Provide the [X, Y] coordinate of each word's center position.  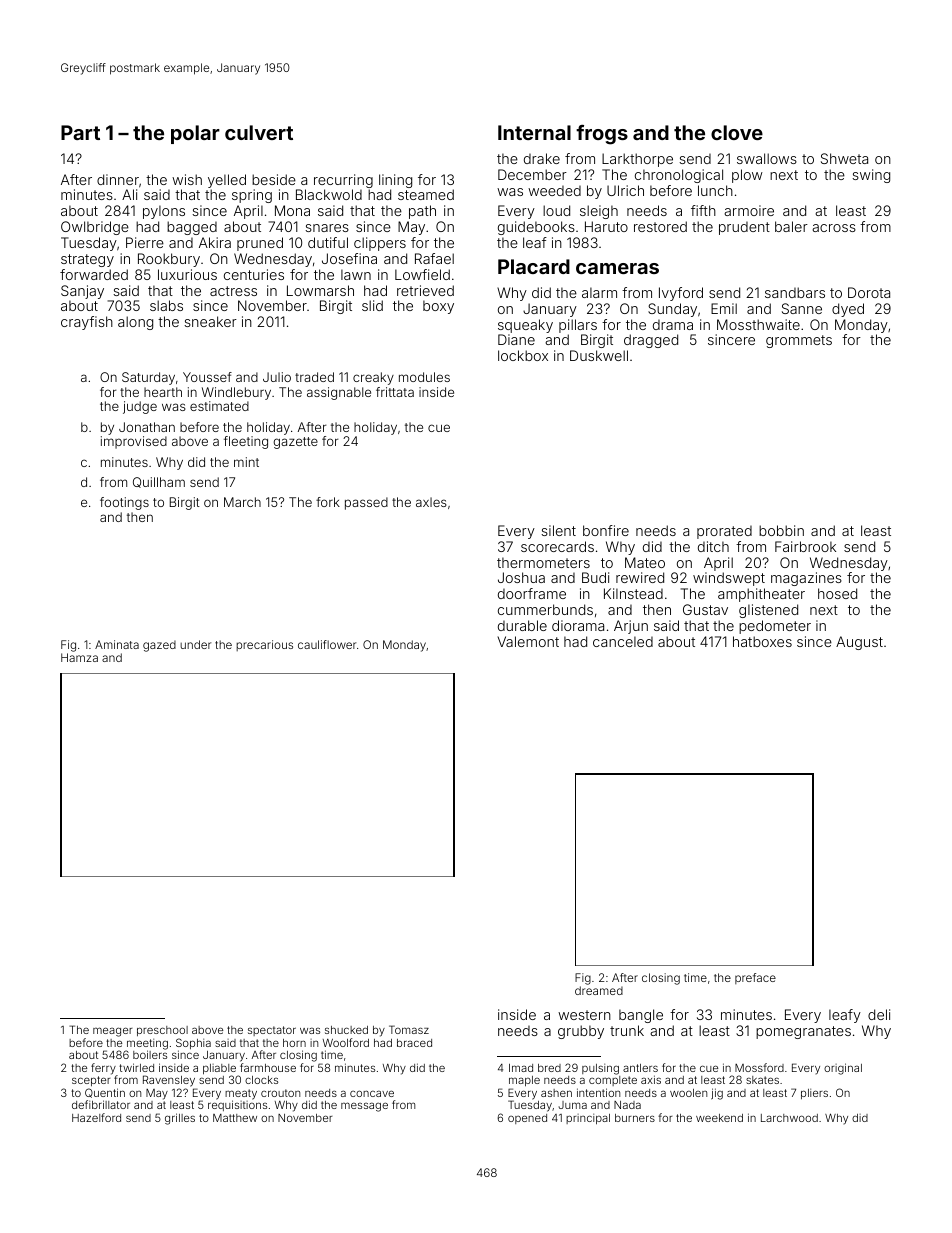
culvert [259, 132]
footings [124, 503]
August [859, 643]
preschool [162, 1031]
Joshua [521, 577]
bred [549, 1068]
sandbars [795, 292]
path [422, 212]
